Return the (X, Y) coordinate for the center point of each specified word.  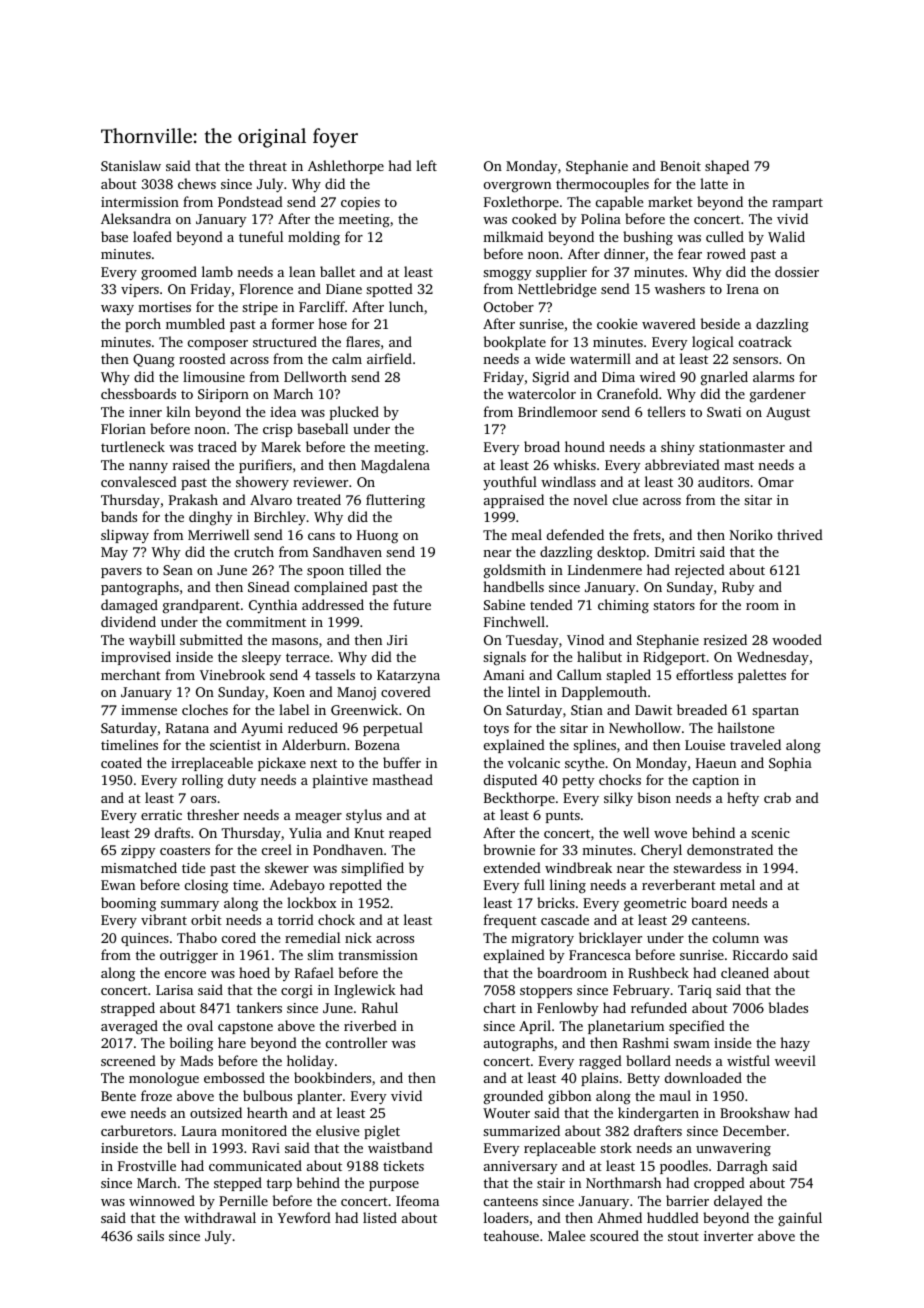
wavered (669, 323)
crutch (254, 551)
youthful (510, 483)
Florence (266, 288)
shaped (727, 167)
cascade (565, 919)
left (426, 165)
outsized (216, 1112)
